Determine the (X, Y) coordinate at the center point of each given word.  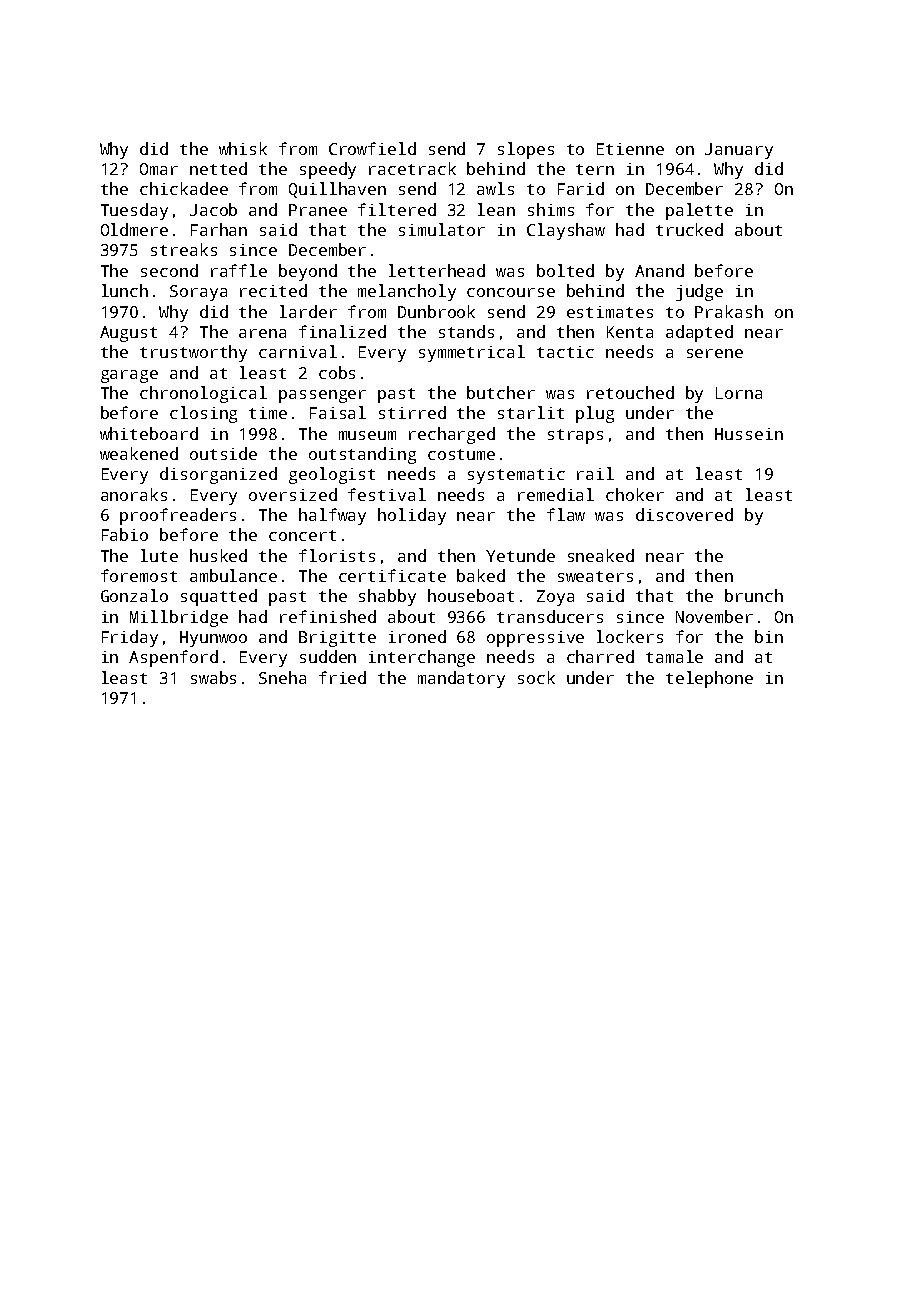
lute (159, 555)
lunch (125, 290)
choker (635, 494)
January (739, 151)
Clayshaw (566, 231)
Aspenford (173, 658)
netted (218, 168)
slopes (526, 150)
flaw (566, 514)
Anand (659, 270)
